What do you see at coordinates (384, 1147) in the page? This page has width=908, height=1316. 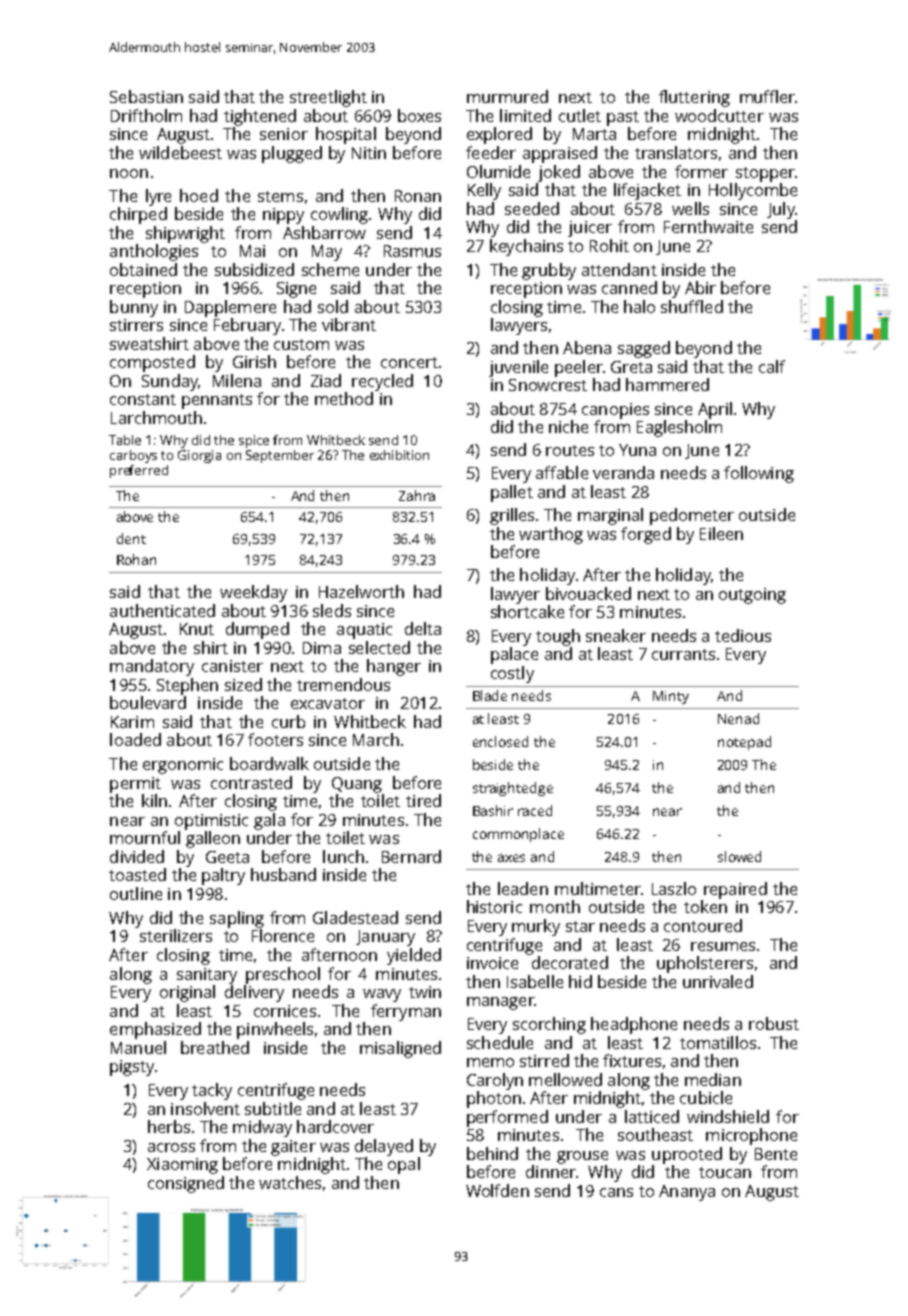 I see `delayed` at bounding box center [384, 1147].
